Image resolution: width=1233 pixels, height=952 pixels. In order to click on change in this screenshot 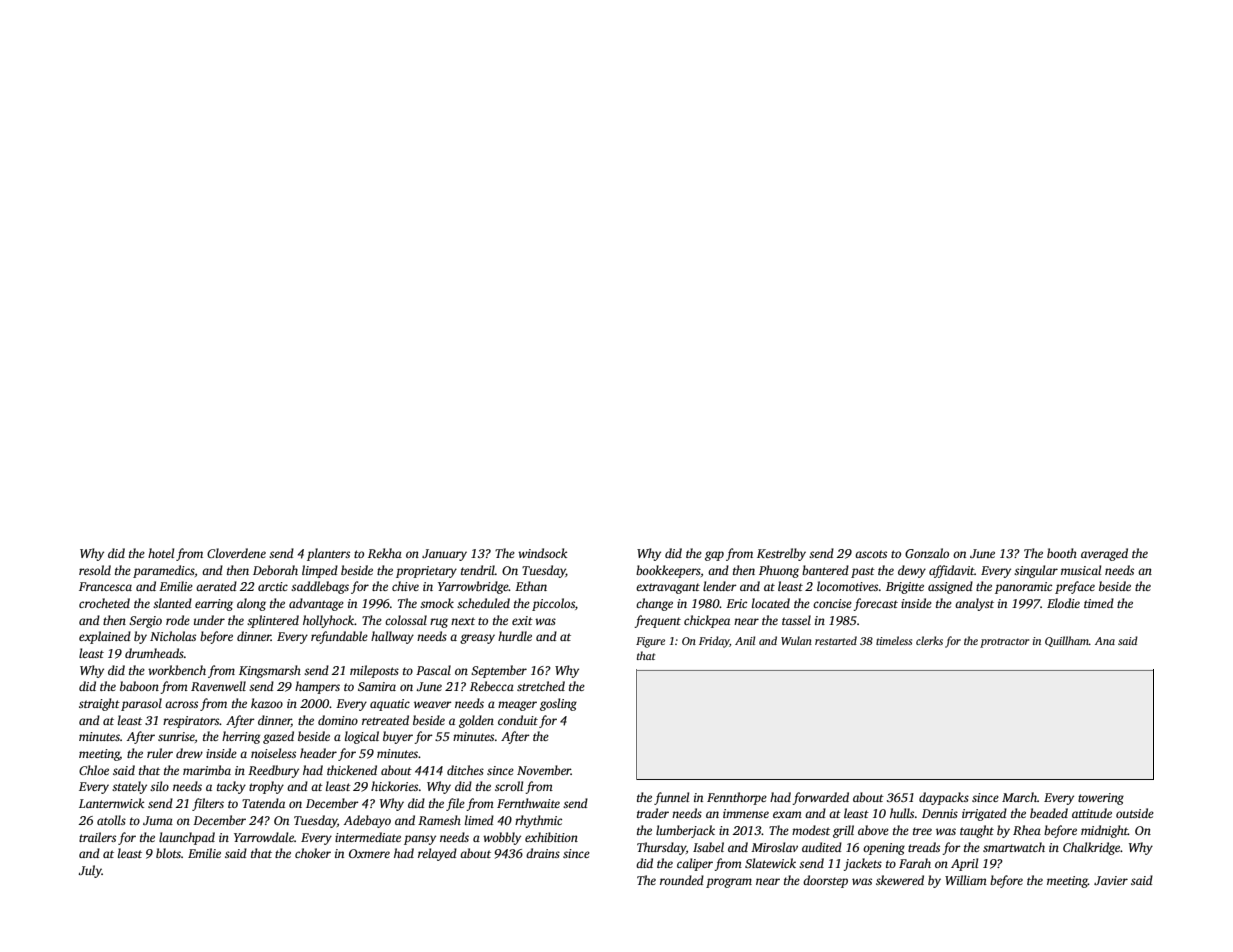, I will do `click(654, 604)`.
